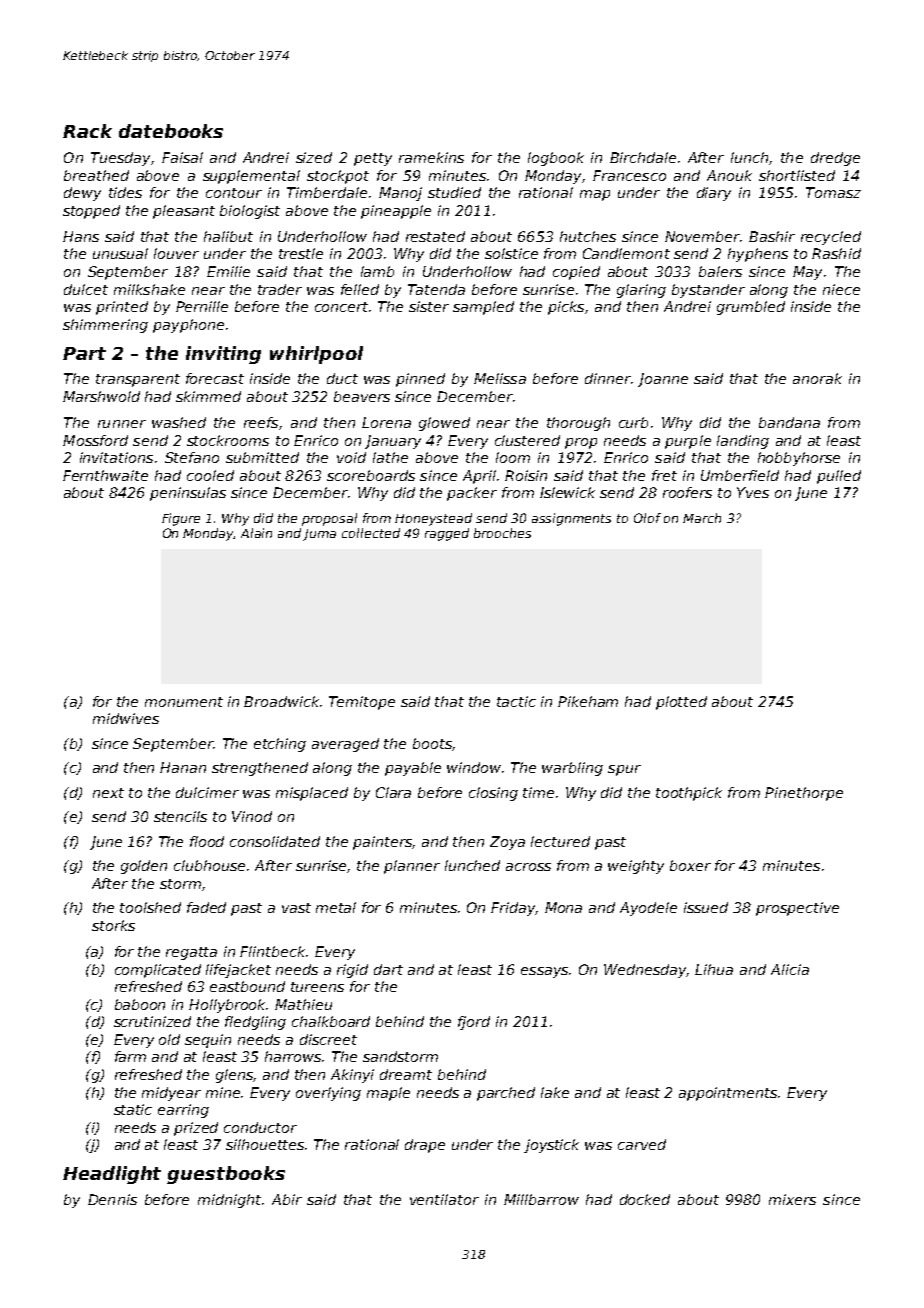  What do you see at coordinates (753, 492) in the page?
I see `Yves` at bounding box center [753, 492].
